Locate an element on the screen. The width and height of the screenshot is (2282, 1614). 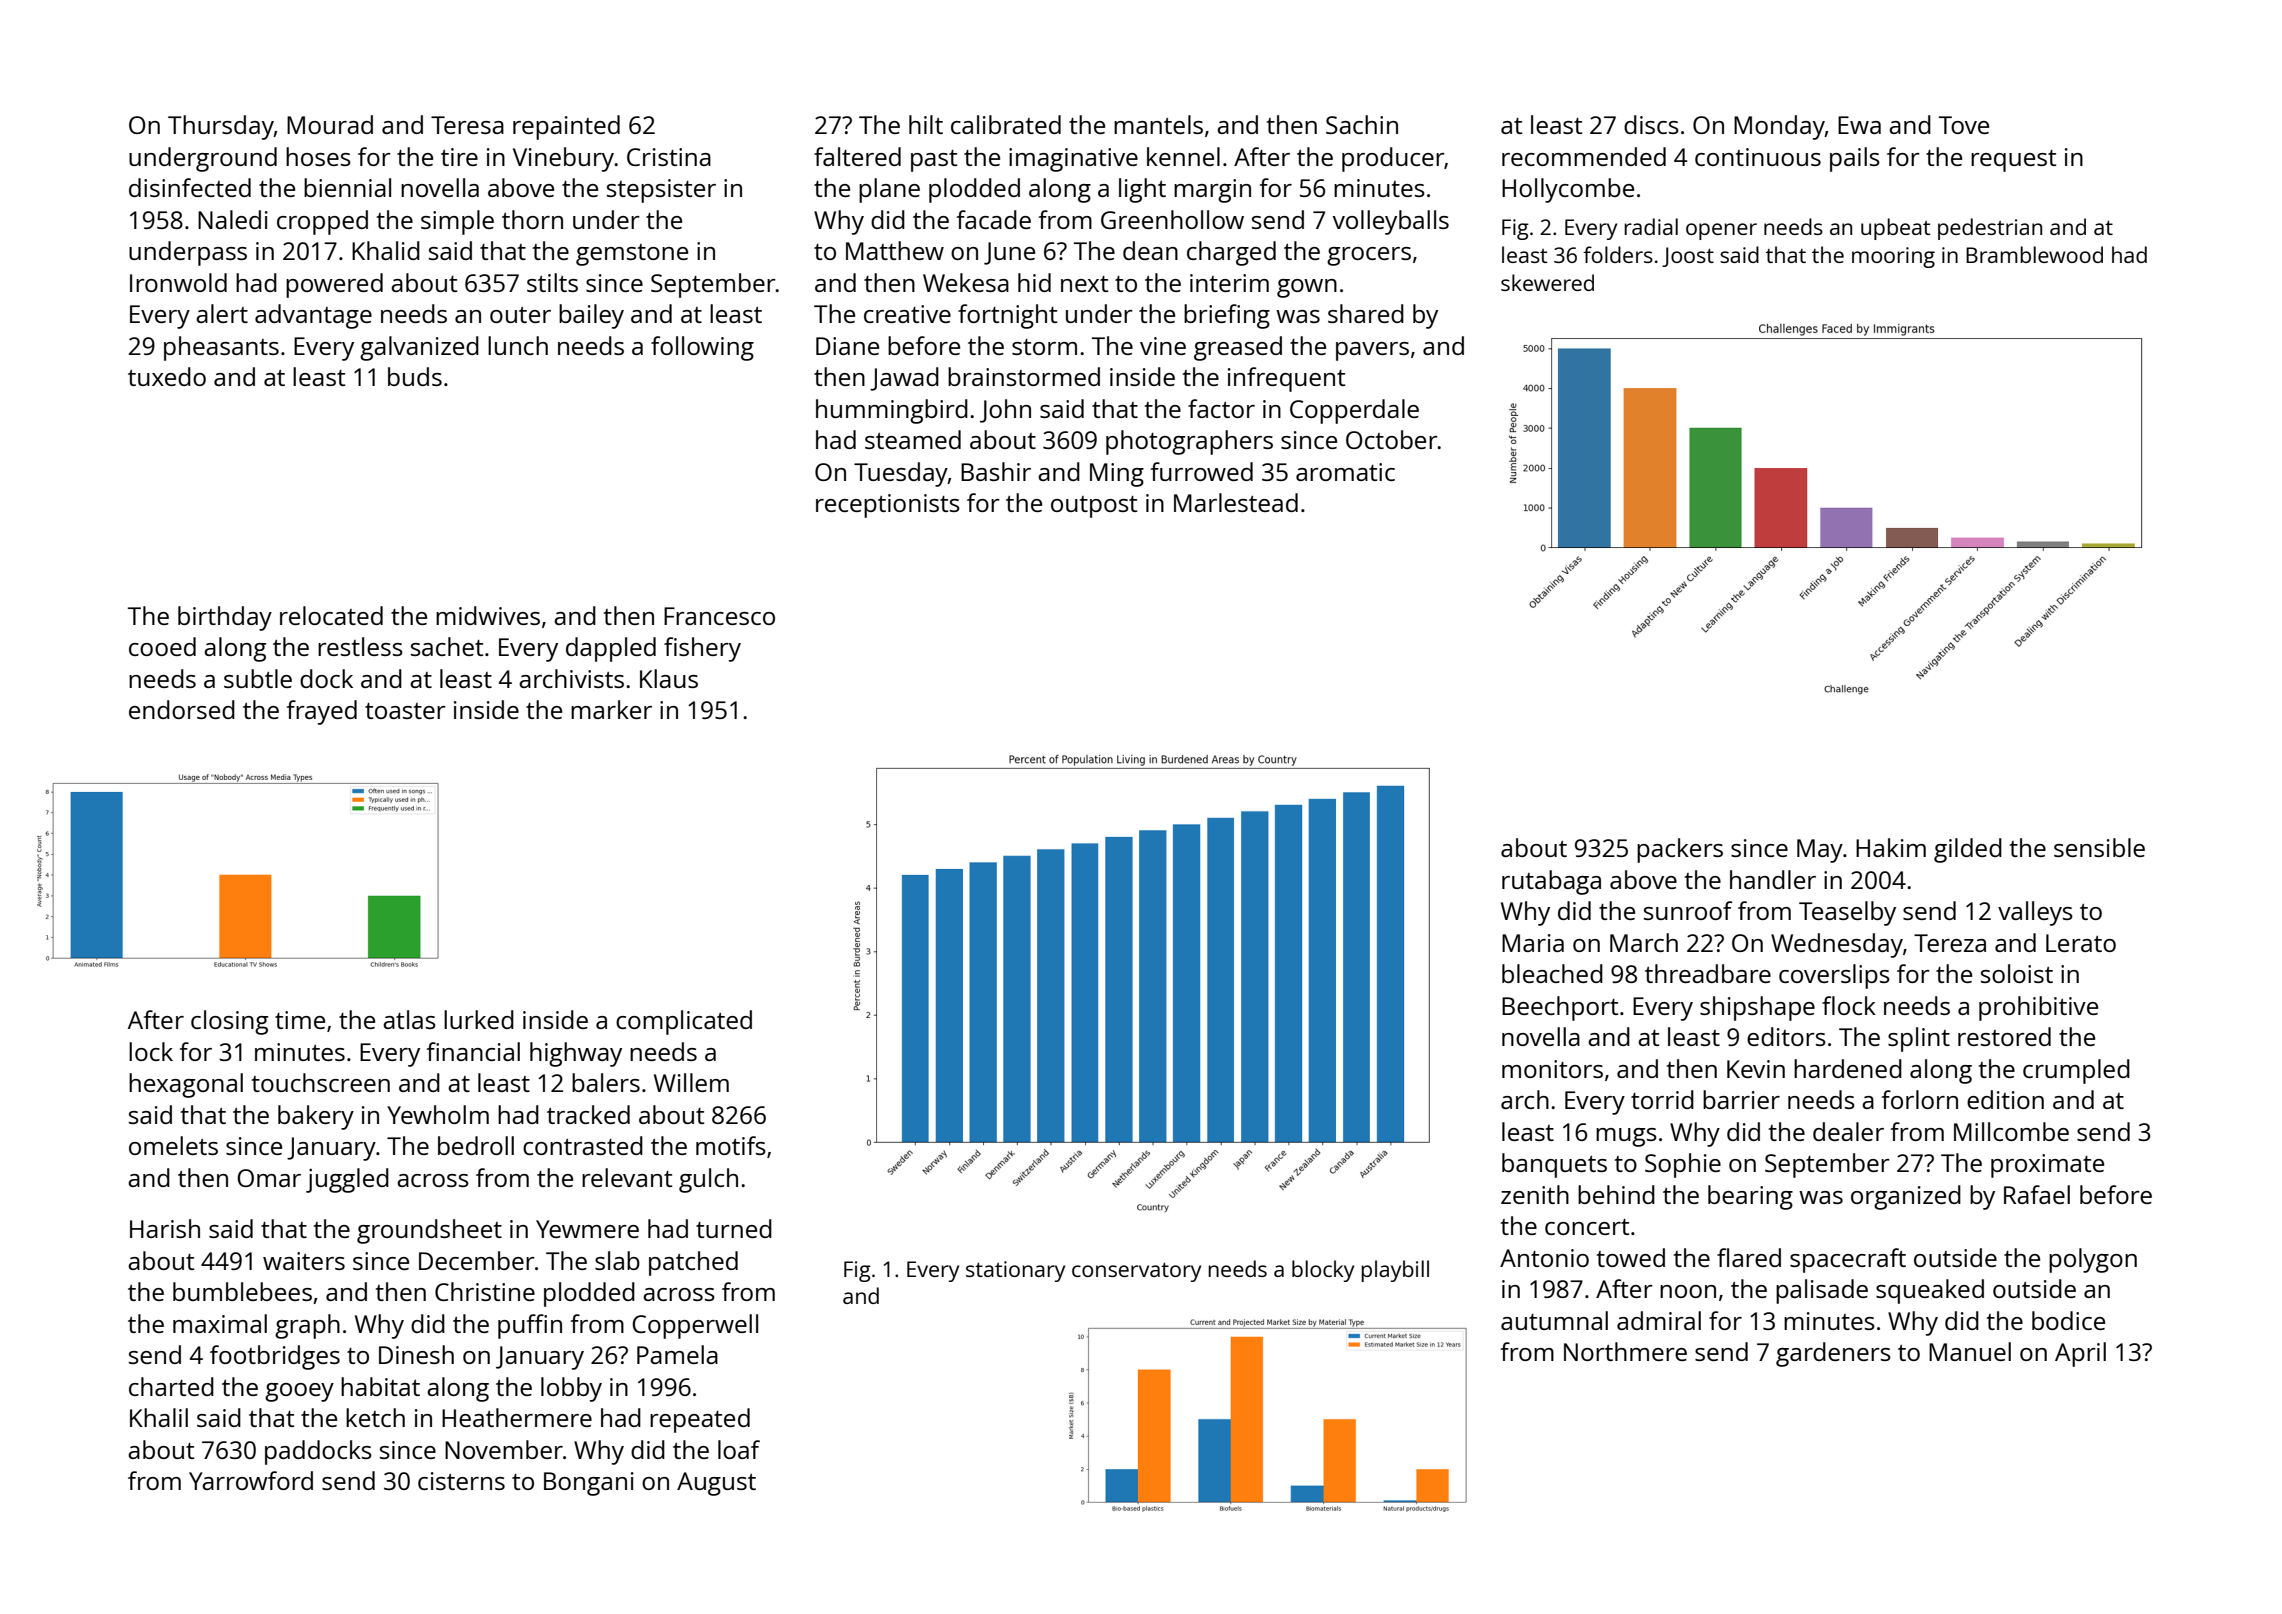
financial is located at coordinates (473, 1051).
